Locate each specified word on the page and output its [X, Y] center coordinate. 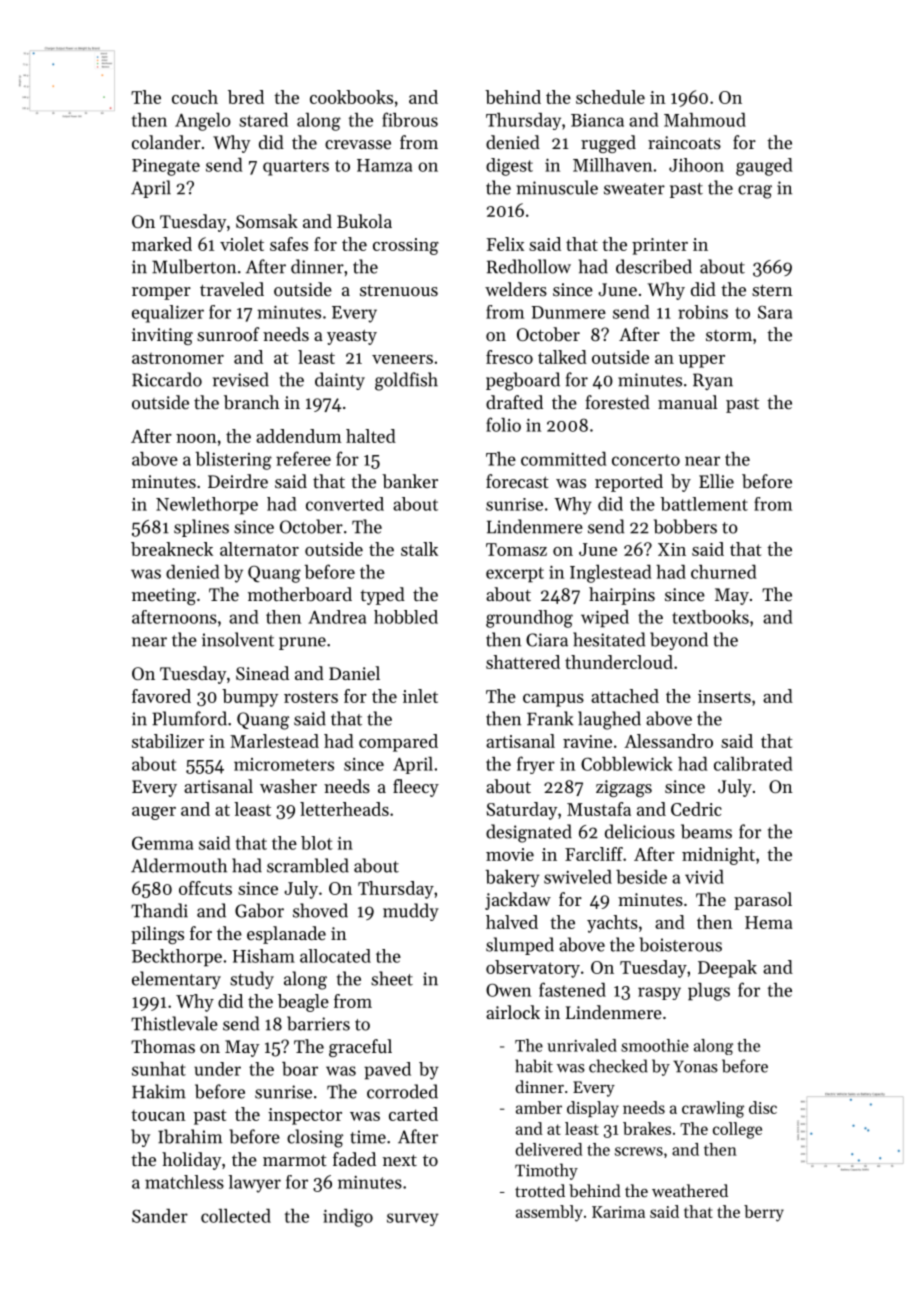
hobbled [406, 617]
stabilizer [168, 741]
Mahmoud [705, 120]
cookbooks [351, 97]
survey [413, 1219]
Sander [160, 1216]
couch [195, 97]
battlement [704, 504]
